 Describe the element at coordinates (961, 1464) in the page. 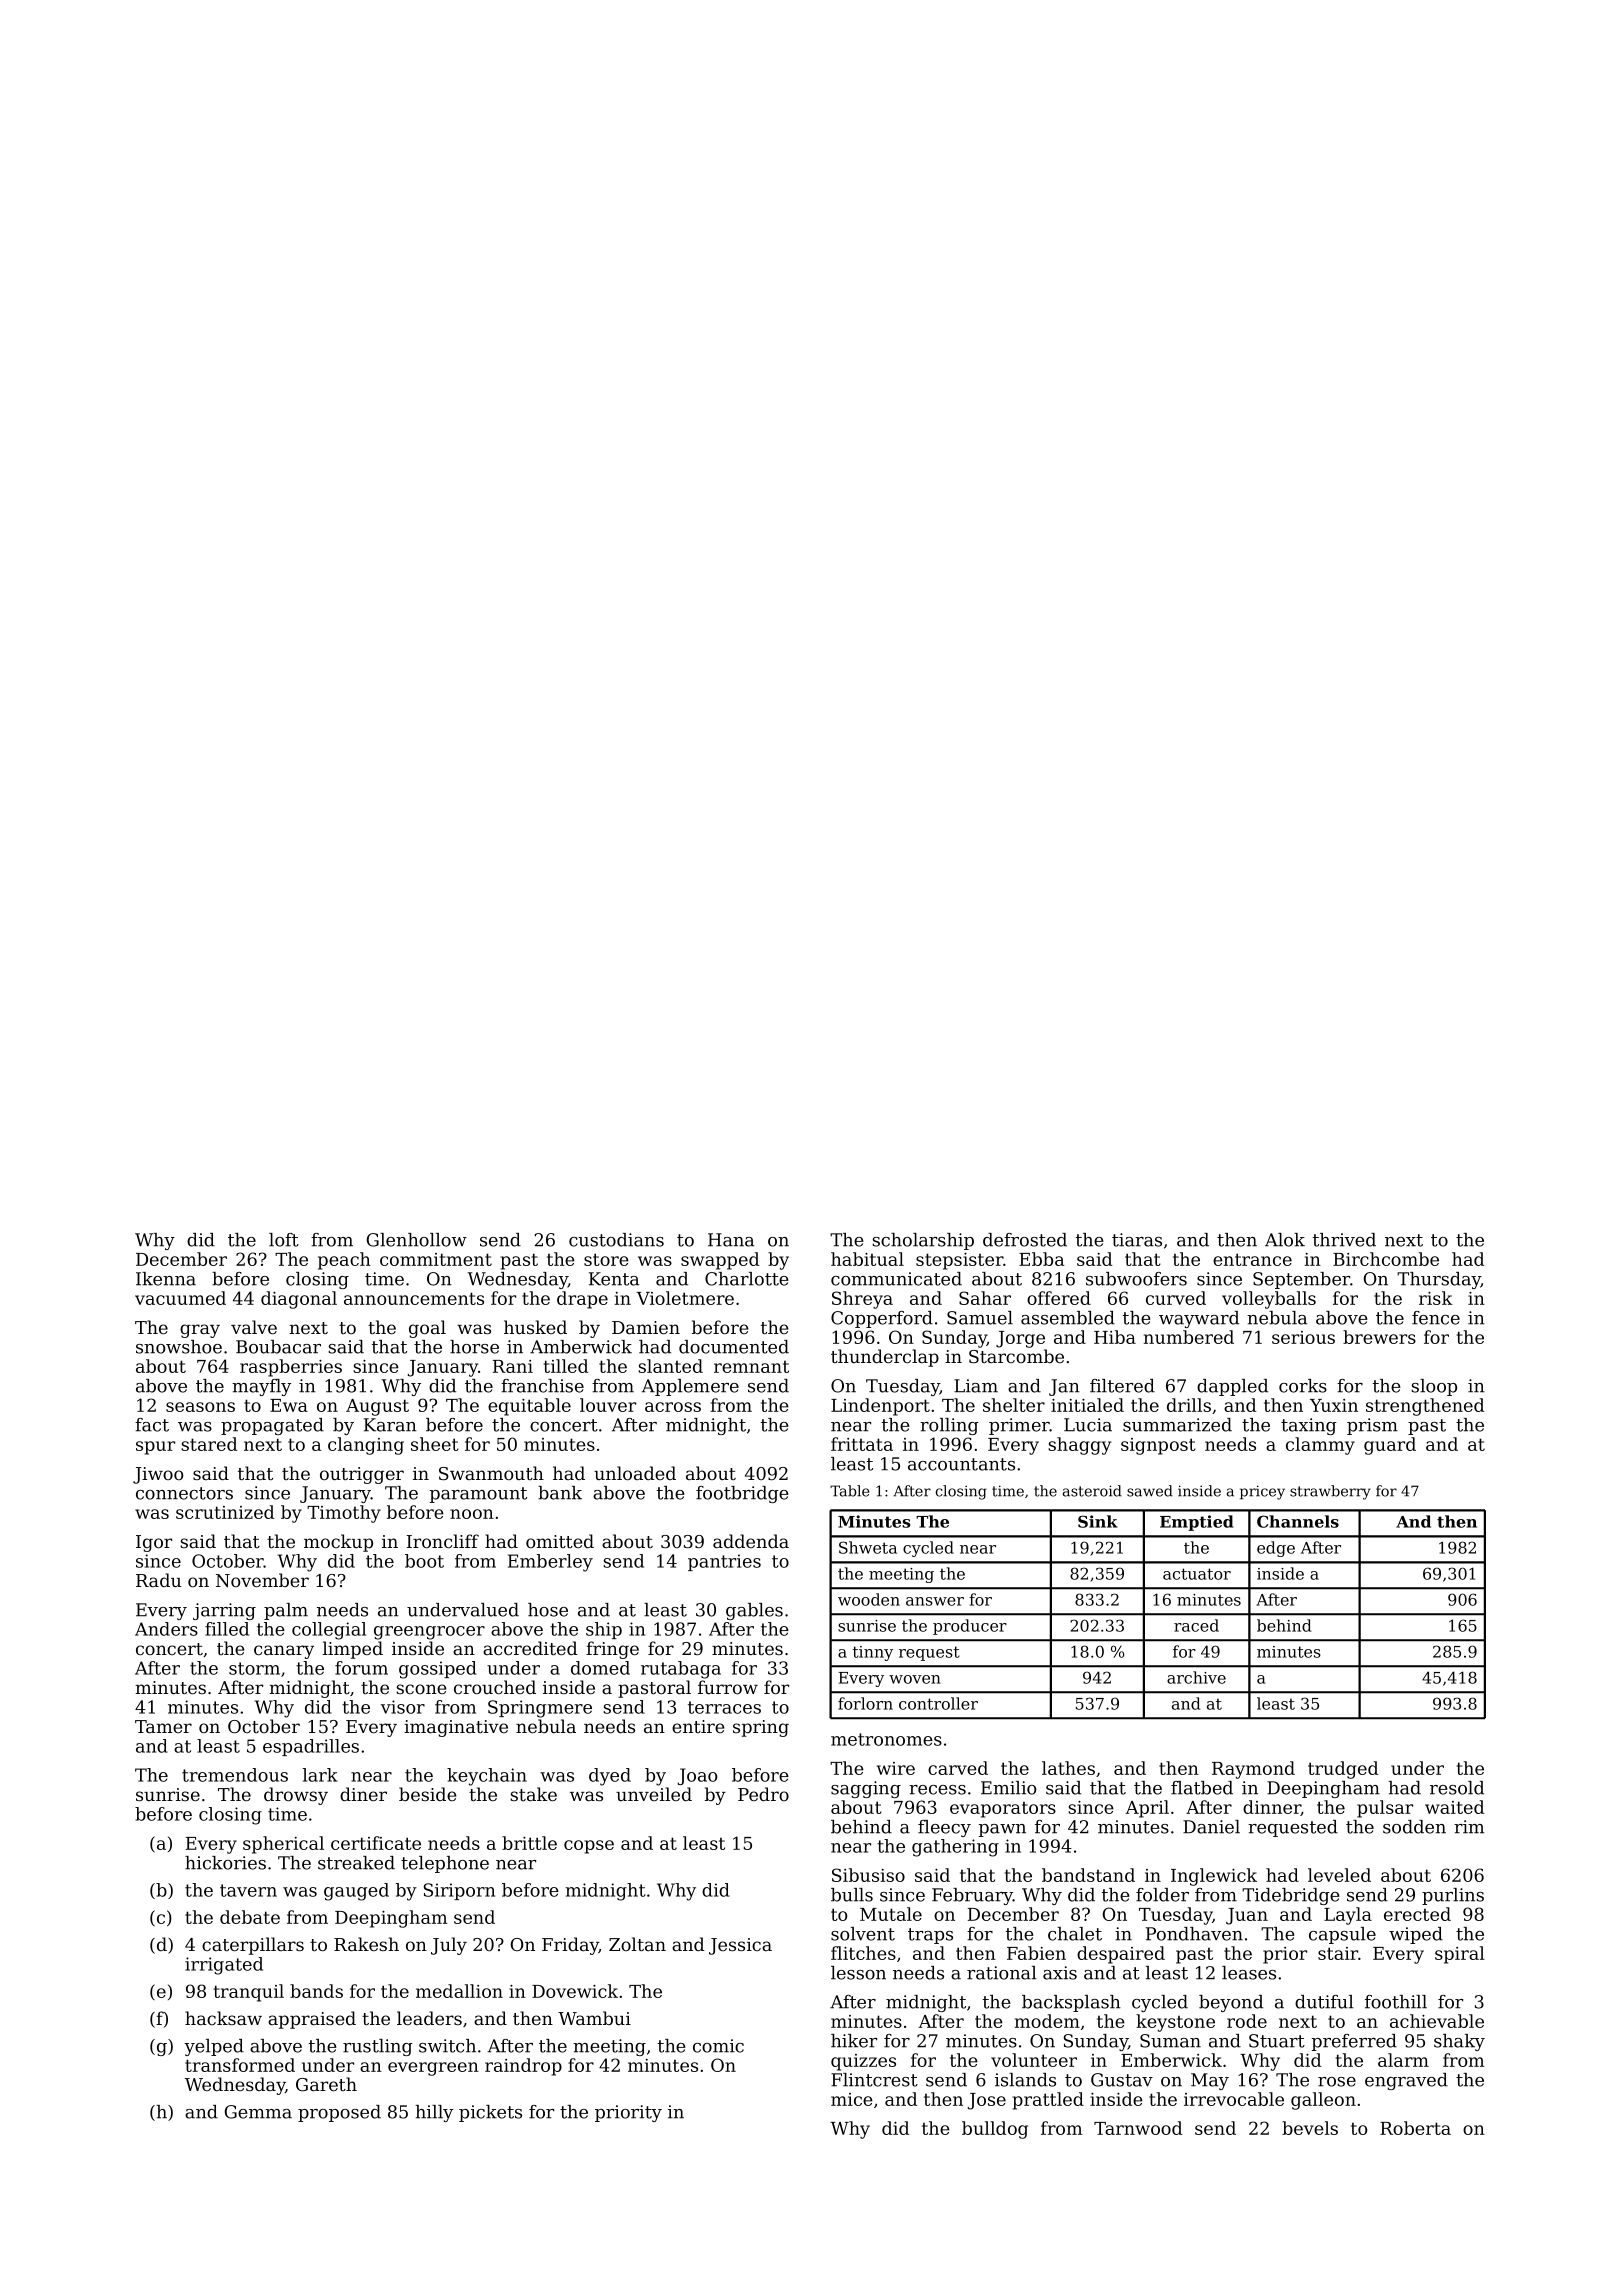

I see `accountants` at that location.
